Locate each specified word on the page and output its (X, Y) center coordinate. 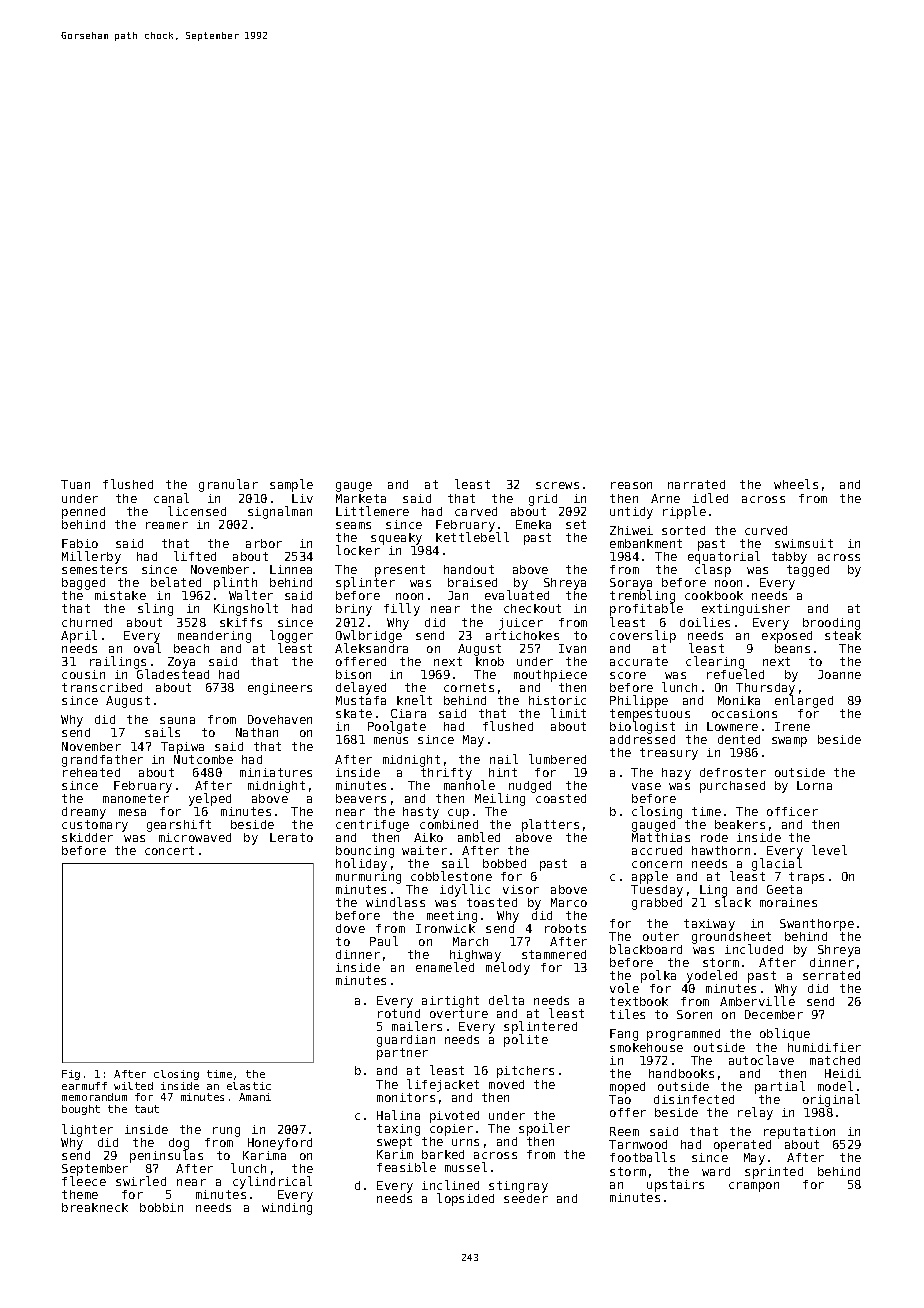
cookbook (714, 595)
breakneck (95, 1207)
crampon (754, 1187)
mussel (466, 1167)
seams (353, 525)
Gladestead (173, 674)
